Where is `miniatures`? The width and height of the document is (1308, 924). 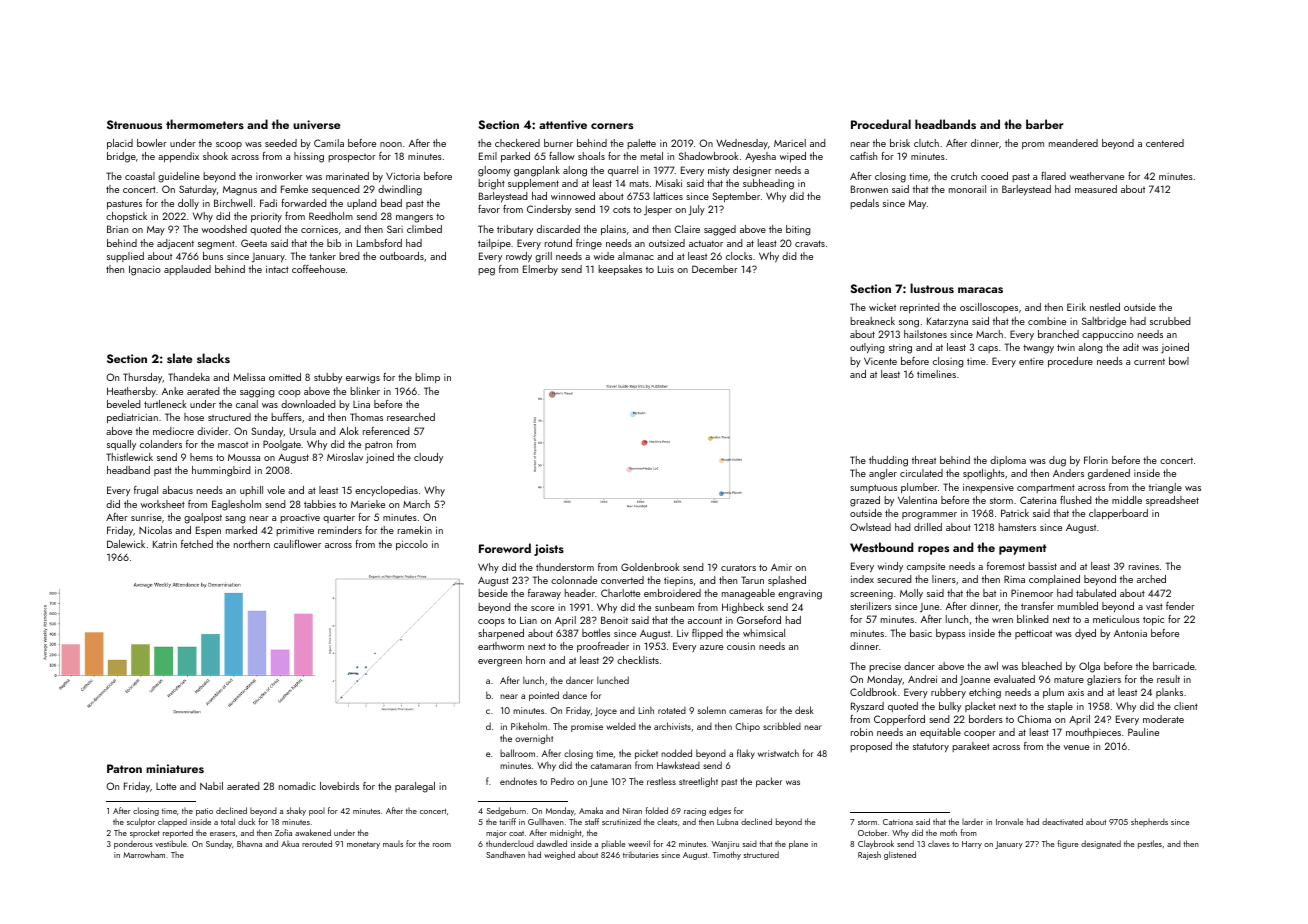
miniatures is located at coordinates (175, 768).
